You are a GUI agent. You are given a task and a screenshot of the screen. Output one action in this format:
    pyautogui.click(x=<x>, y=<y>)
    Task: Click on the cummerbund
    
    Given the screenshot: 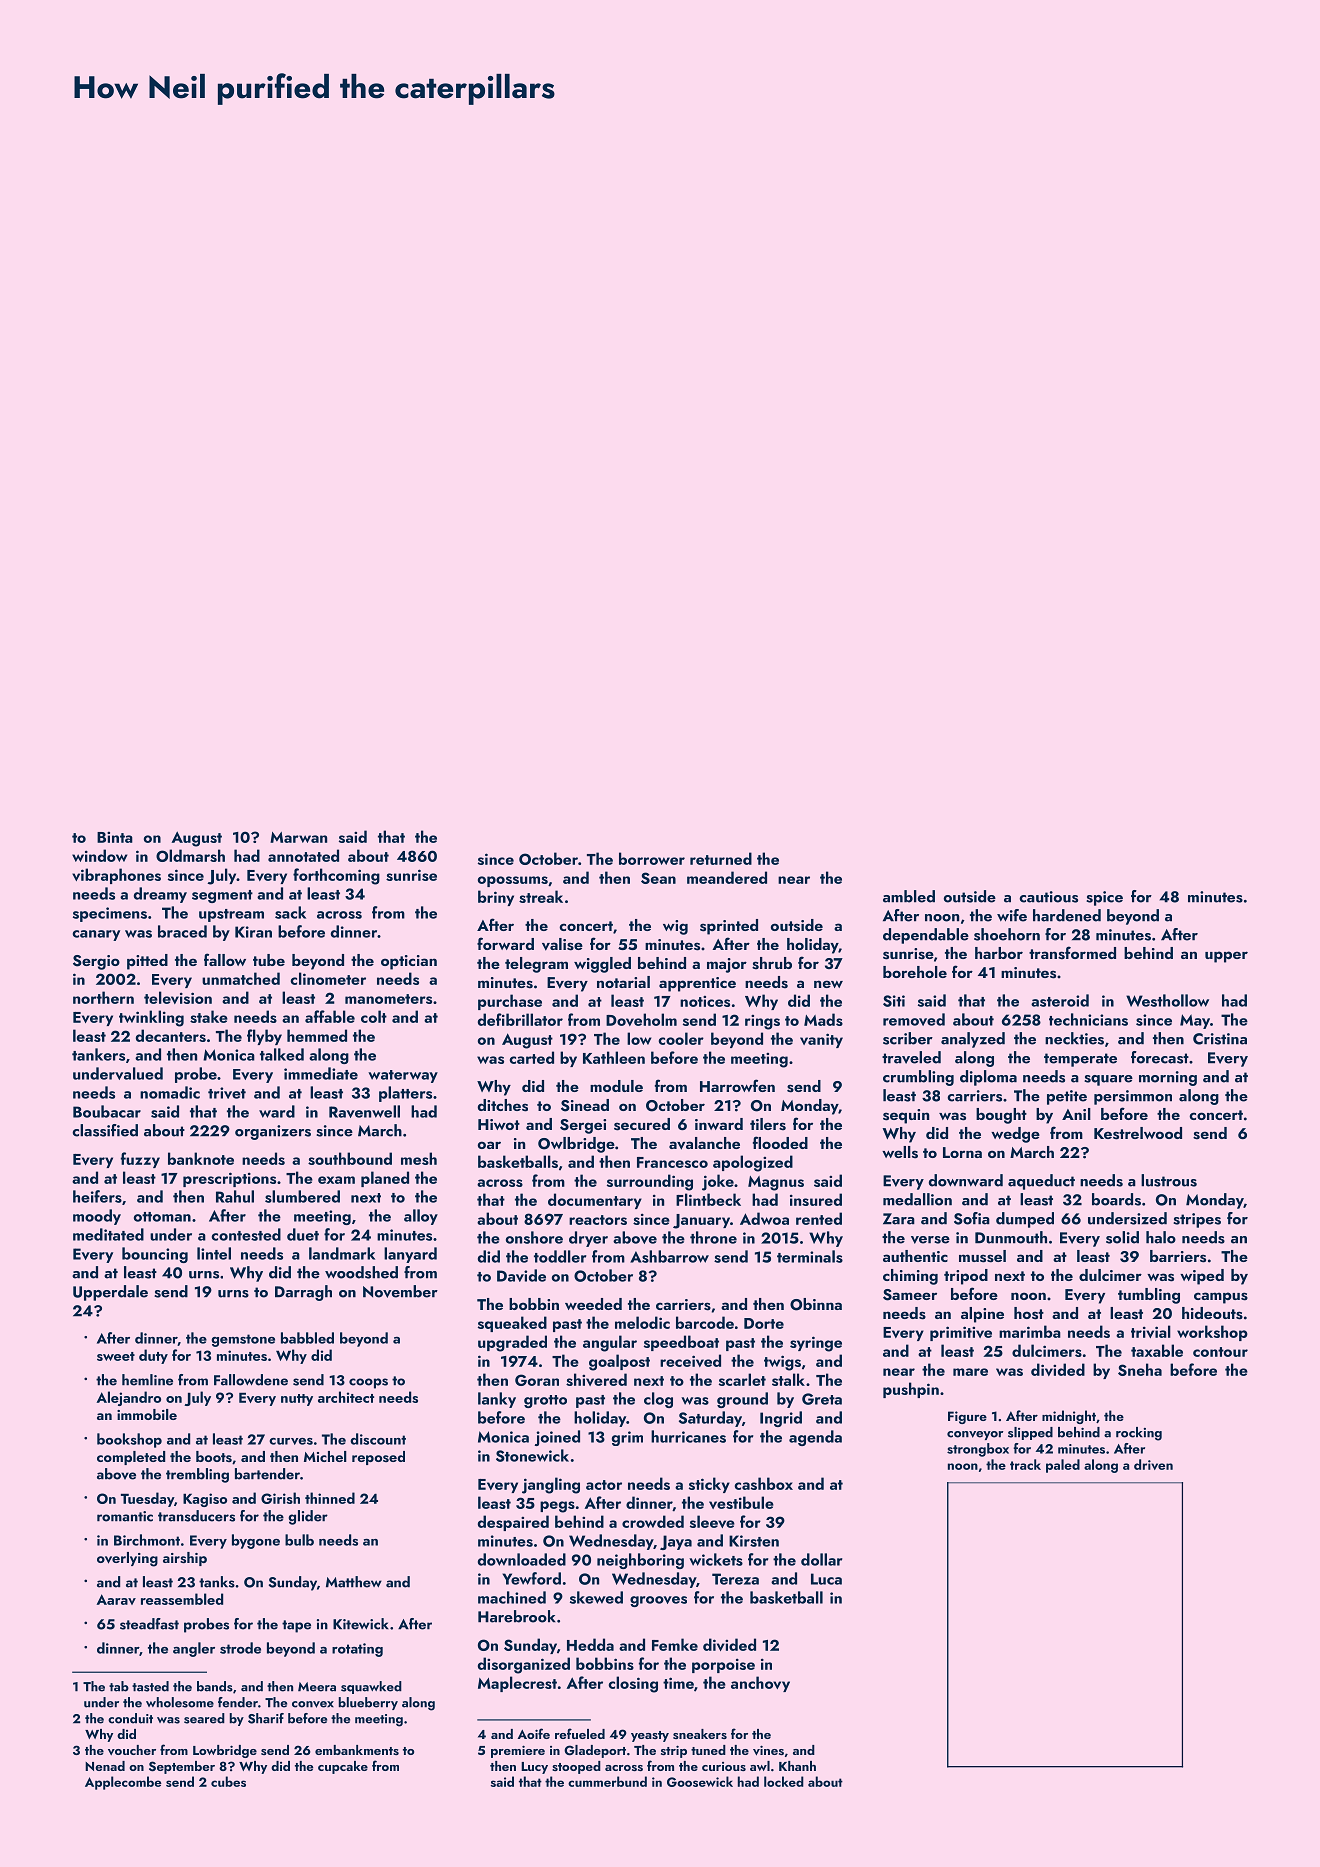 What is the action you would take?
    pyautogui.click(x=607, y=1781)
